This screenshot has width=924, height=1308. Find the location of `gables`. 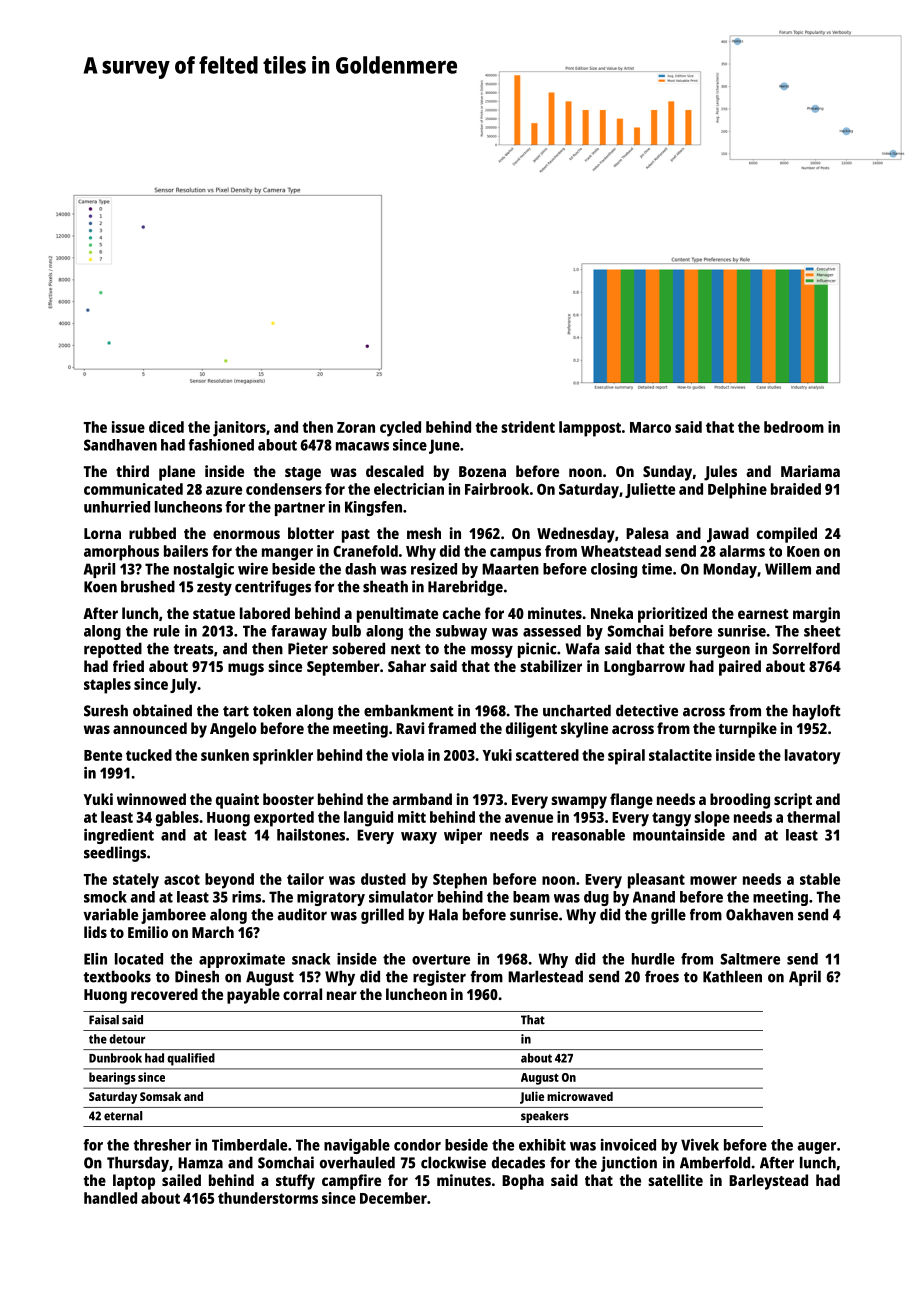

gables is located at coordinates (177, 819).
